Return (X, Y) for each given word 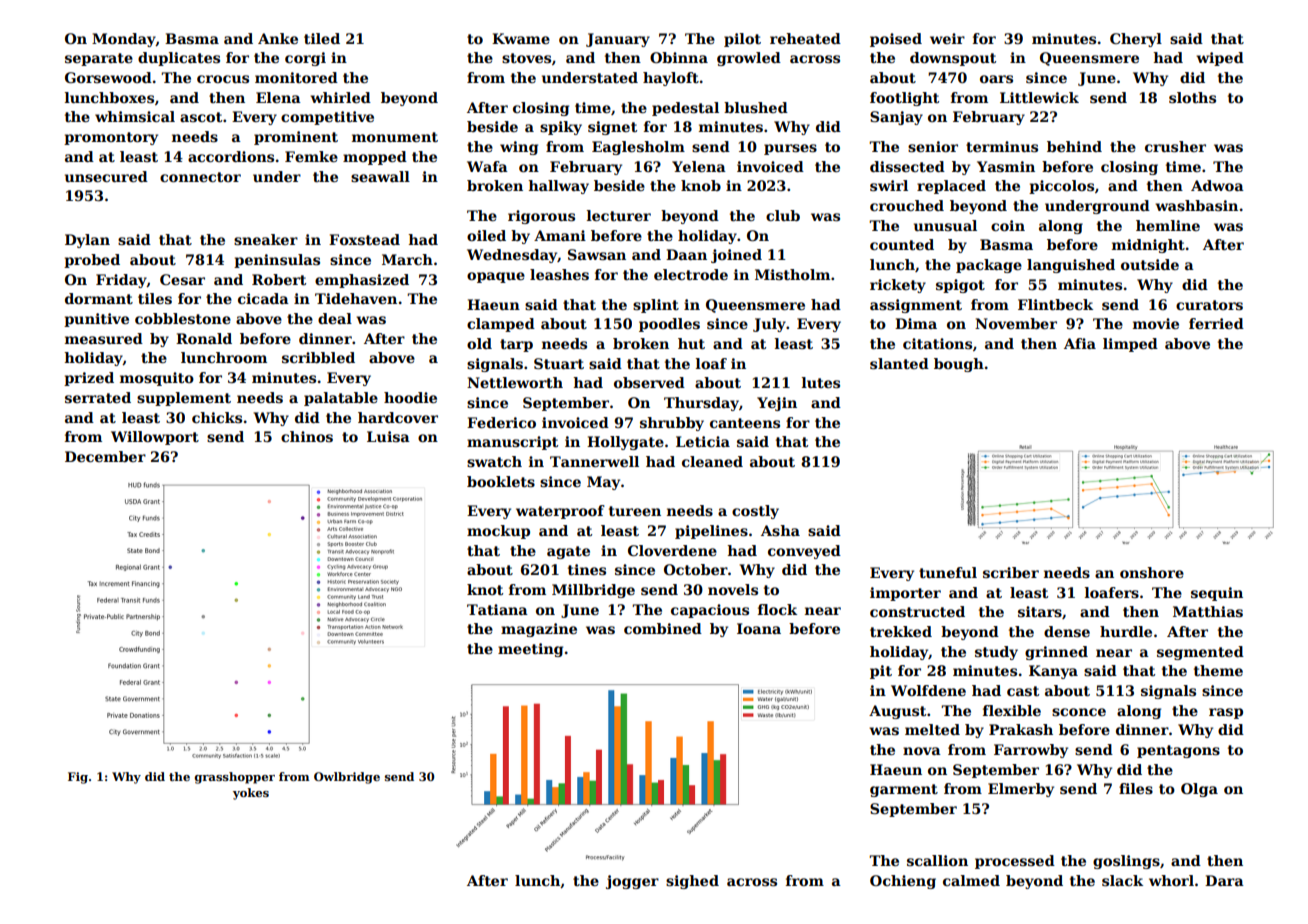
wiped (1220, 59)
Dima (916, 323)
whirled (340, 97)
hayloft (671, 79)
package (989, 266)
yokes (251, 794)
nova (922, 751)
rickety (898, 286)
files (1136, 788)
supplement (184, 399)
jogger (632, 882)
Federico (501, 422)
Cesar (182, 279)
